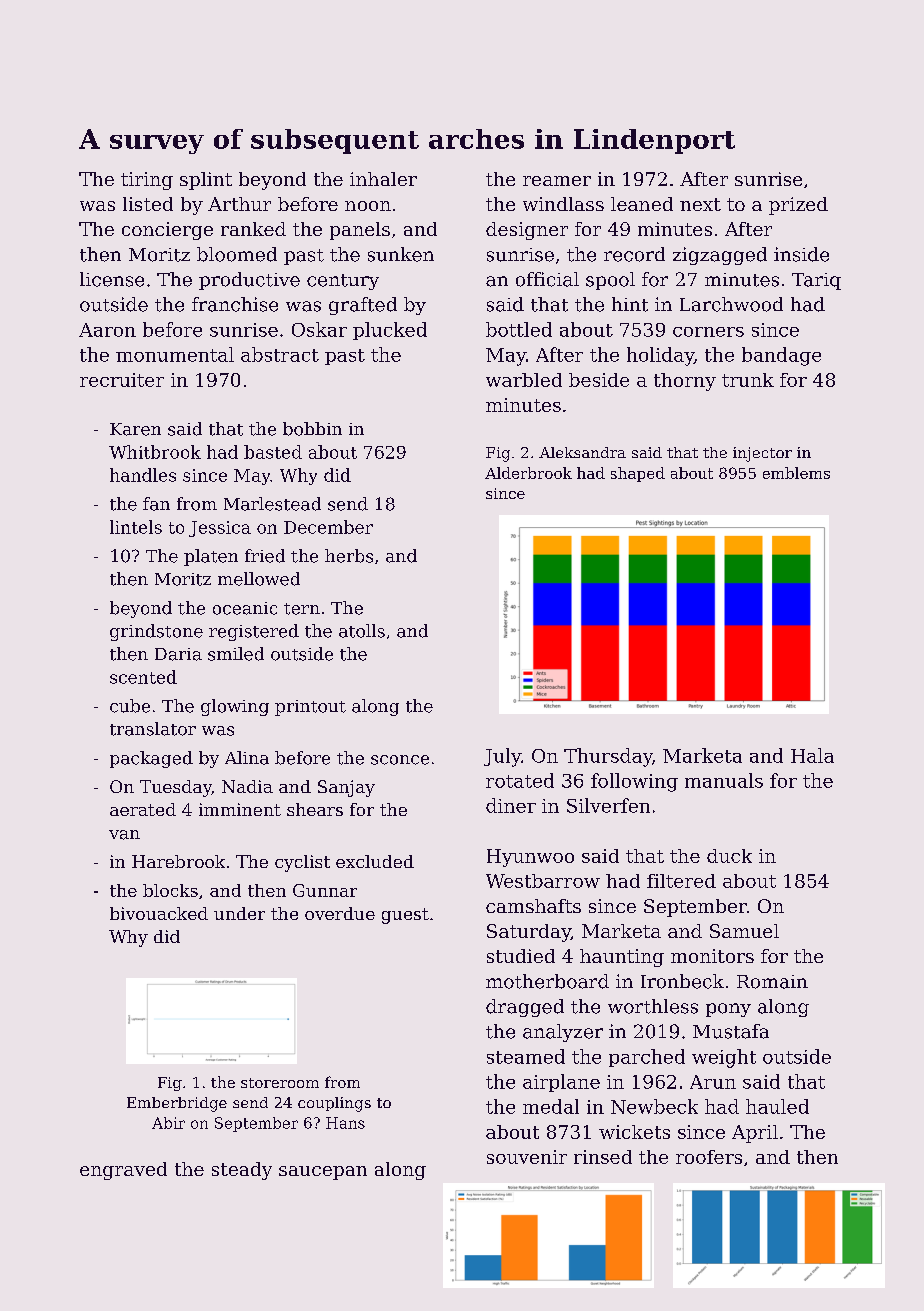 The image size is (924, 1311). Describe the element at coordinates (527, 1157) in the screenshot. I see `souvenir` at that location.
